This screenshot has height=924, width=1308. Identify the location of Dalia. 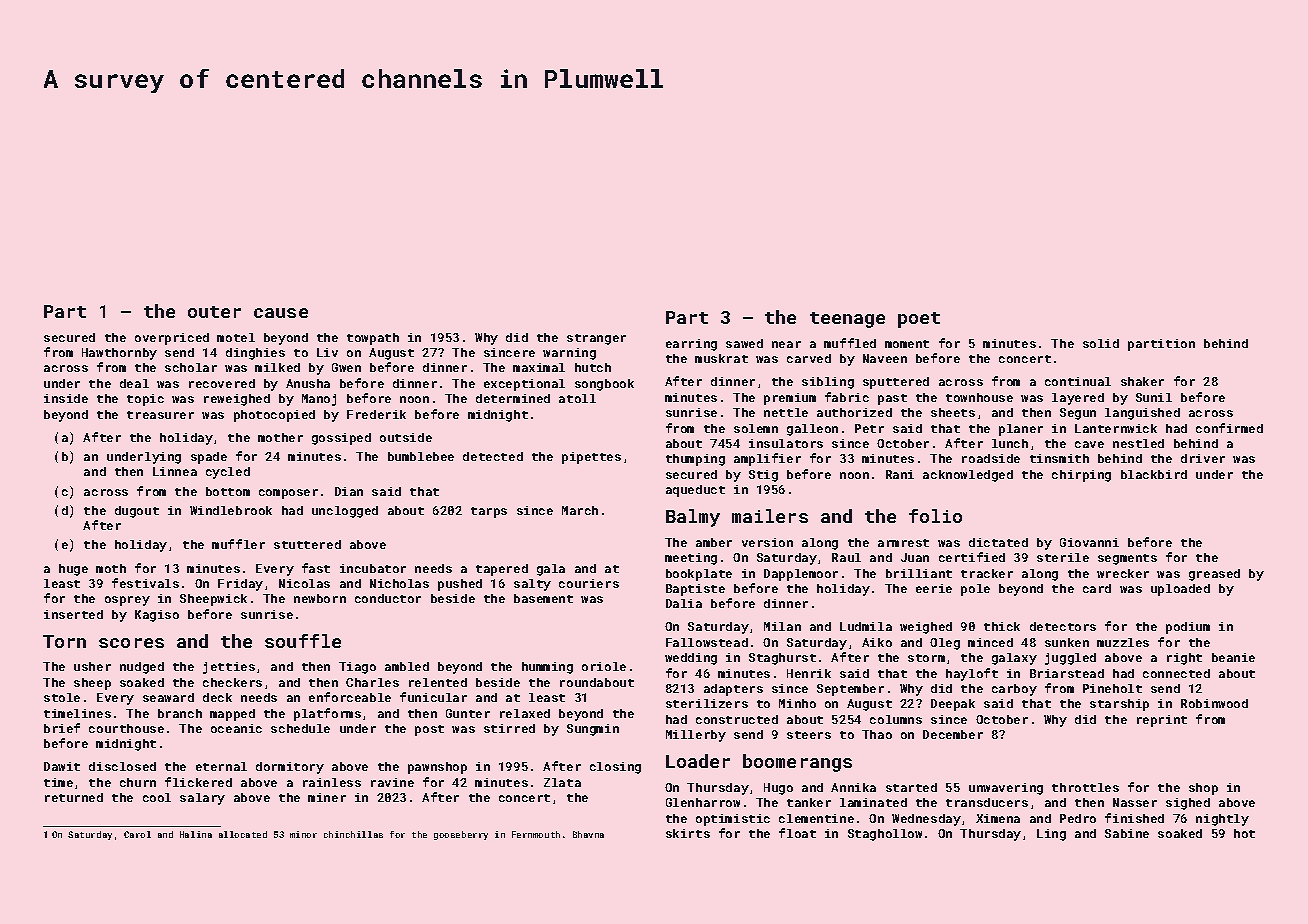
(684, 603).
